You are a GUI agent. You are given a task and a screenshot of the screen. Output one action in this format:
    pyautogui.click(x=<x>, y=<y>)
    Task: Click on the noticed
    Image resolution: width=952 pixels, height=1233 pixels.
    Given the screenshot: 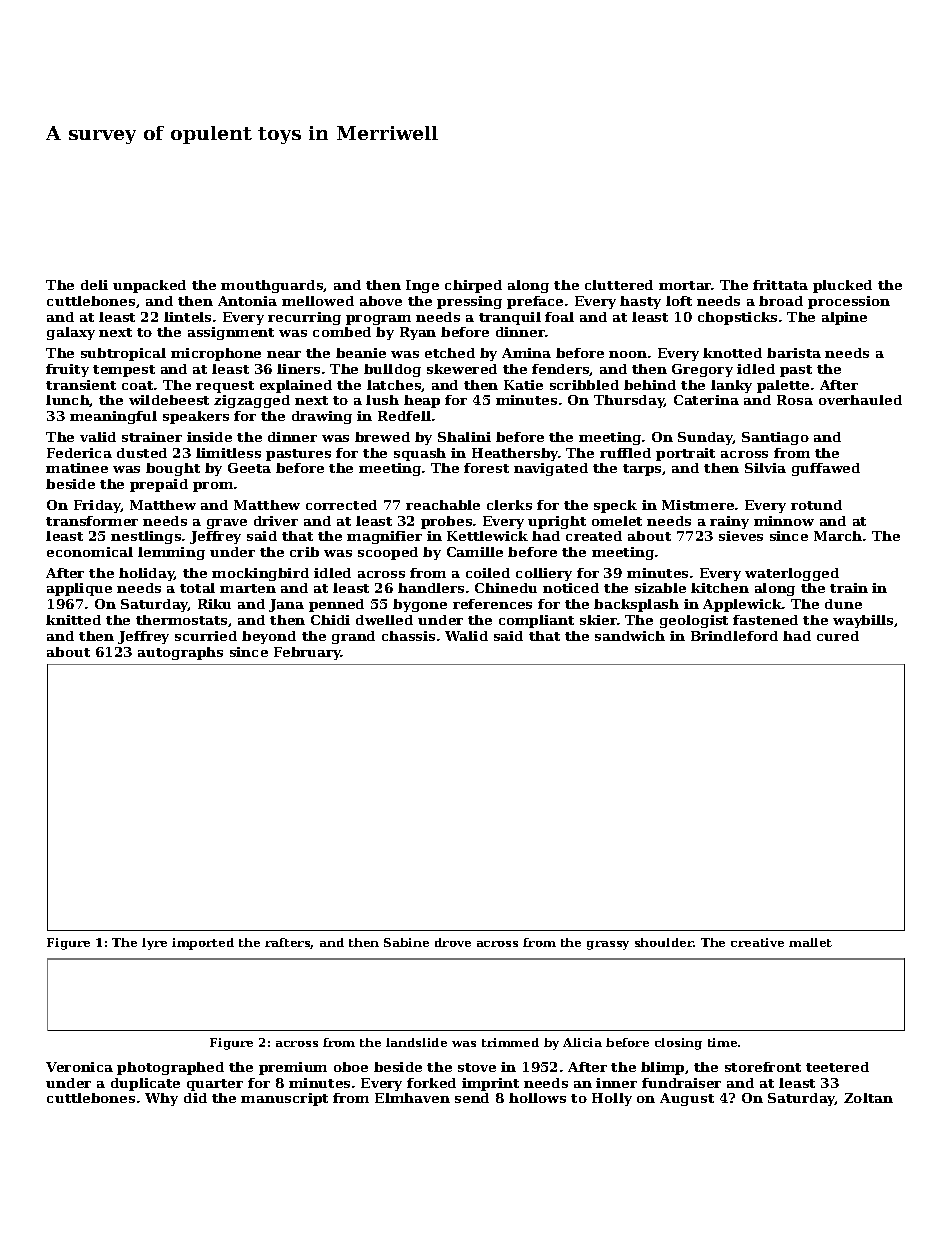 What is the action you would take?
    pyautogui.click(x=571, y=588)
